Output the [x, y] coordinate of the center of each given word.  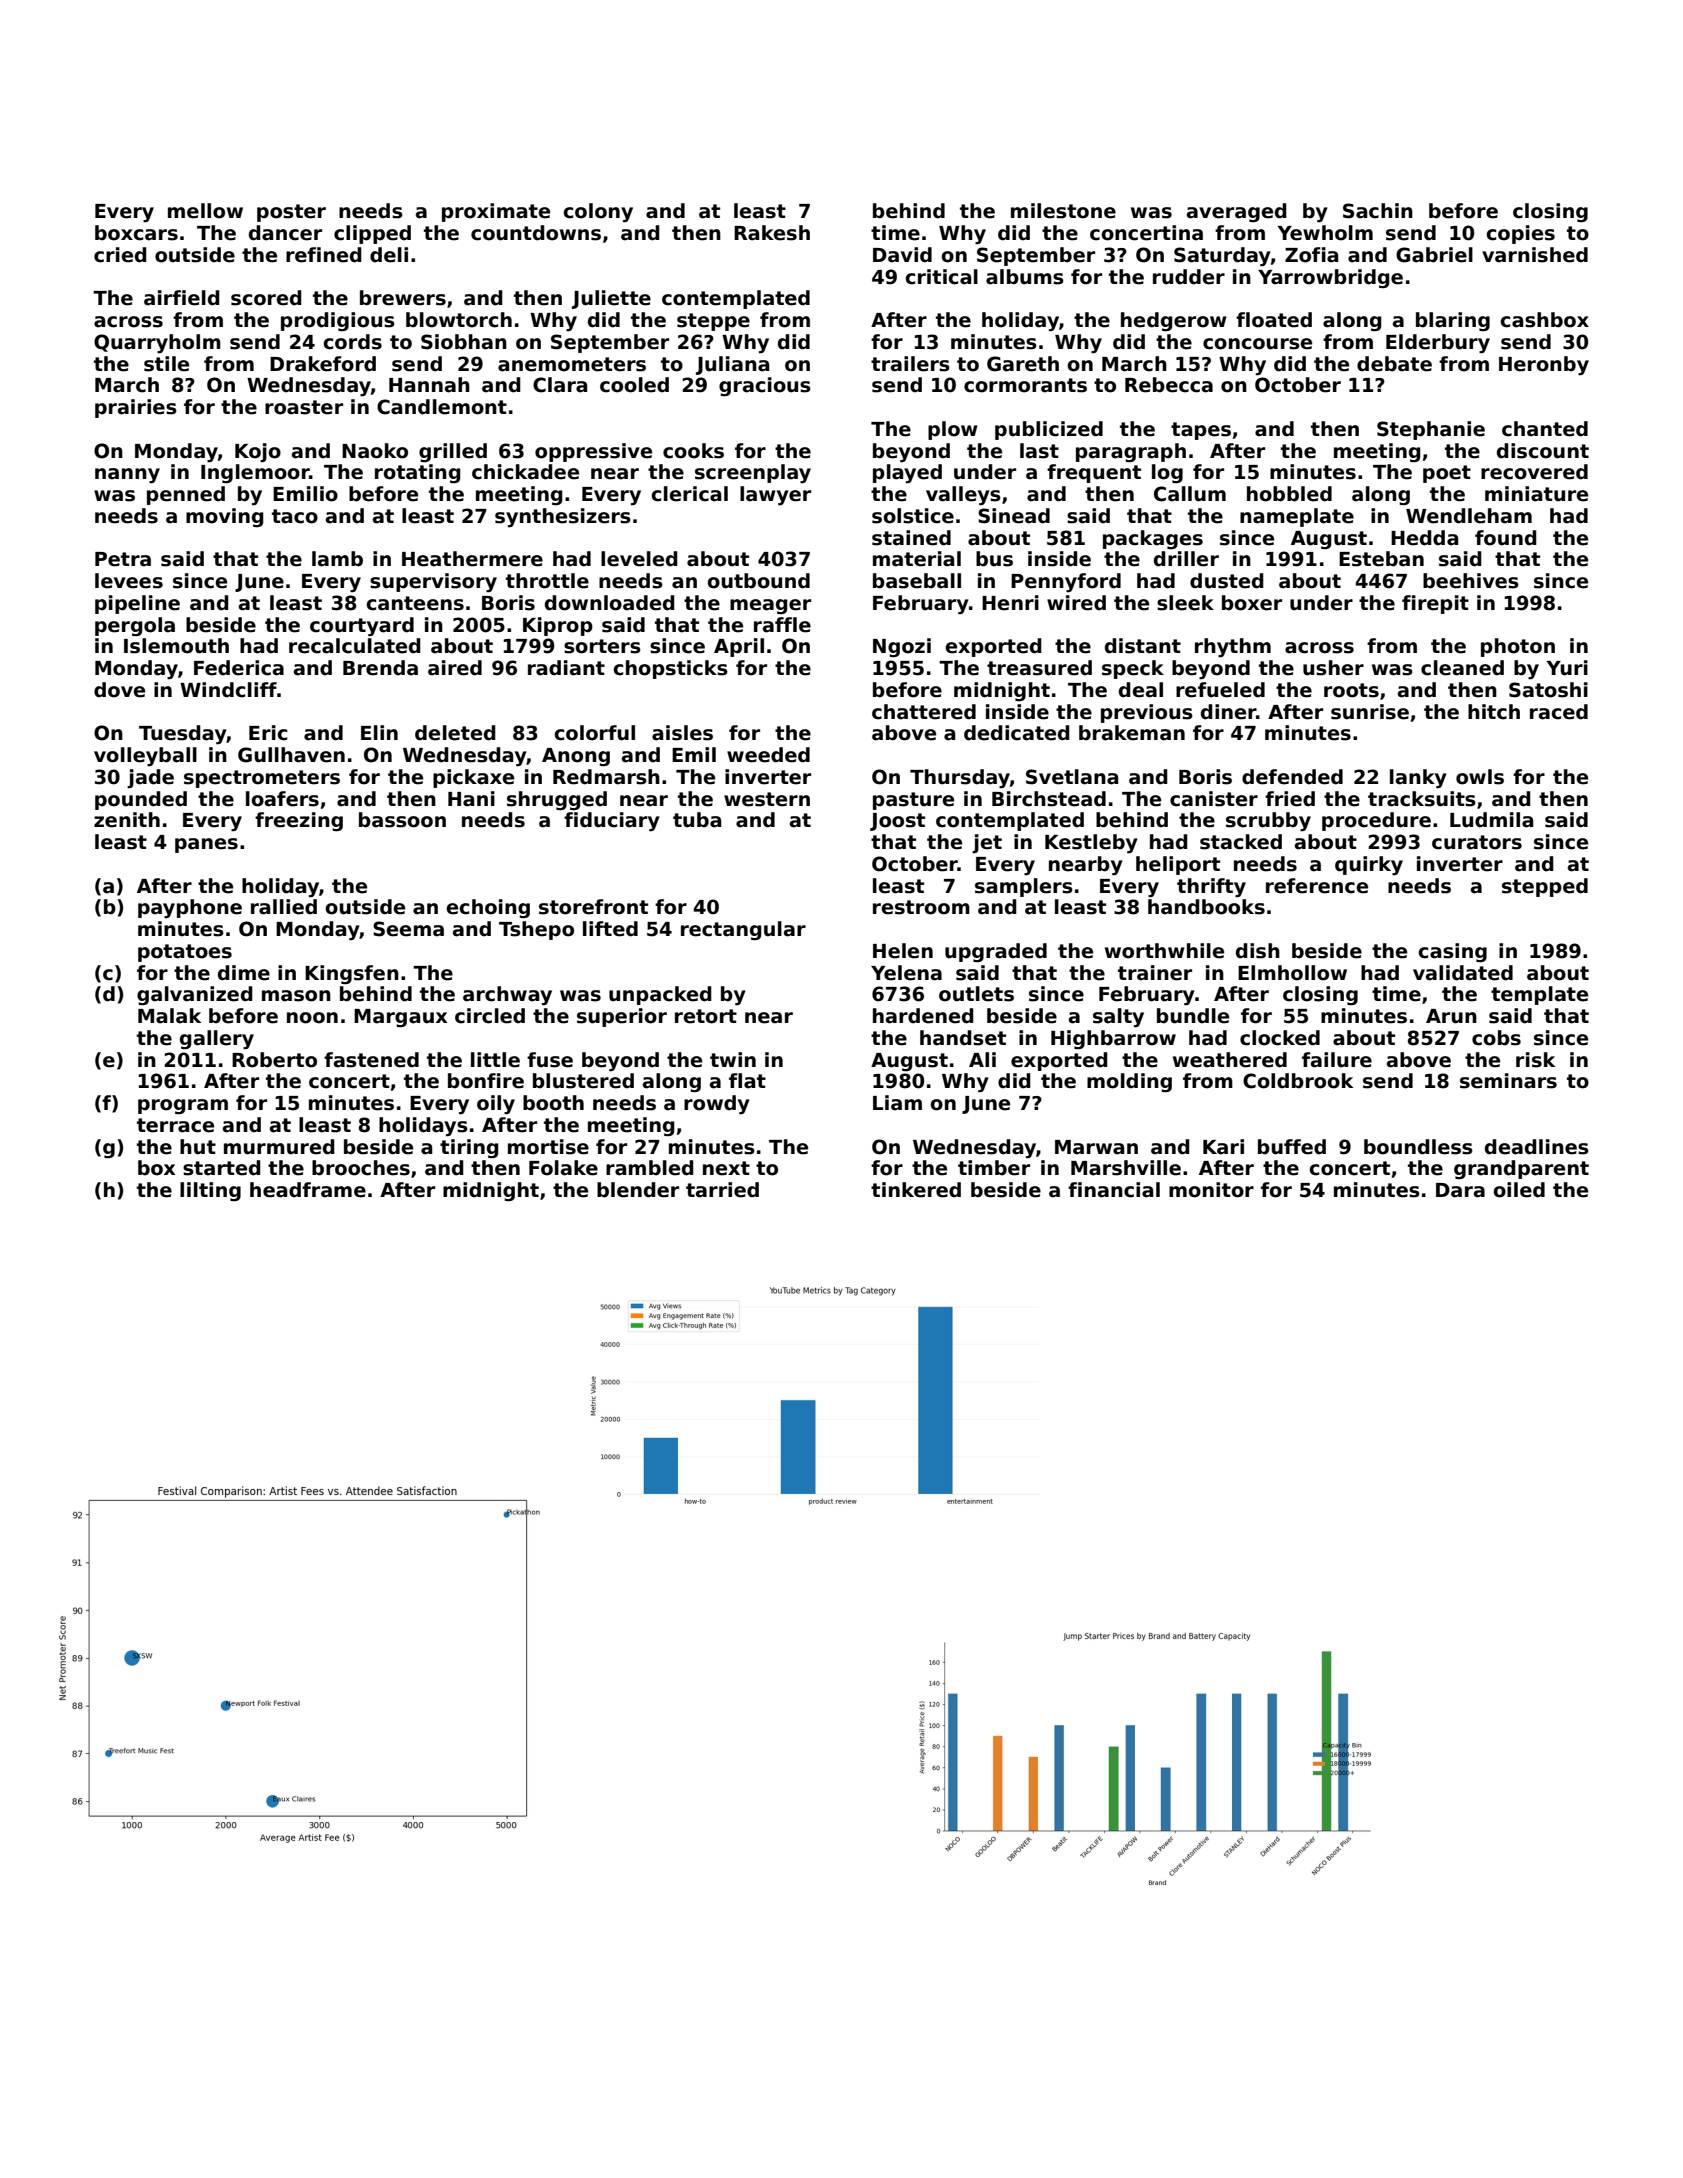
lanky [1418, 778]
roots [1351, 690]
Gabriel [1434, 255]
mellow [205, 211]
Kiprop [558, 626]
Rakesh [772, 233]
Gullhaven [291, 755]
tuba [697, 820]
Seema [408, 929]
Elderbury [1438, 343]
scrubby [1268, 821]
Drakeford [323, 364]
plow [953, 430]
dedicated [1017, 733]
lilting [210, 1191]
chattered [924, 712]
